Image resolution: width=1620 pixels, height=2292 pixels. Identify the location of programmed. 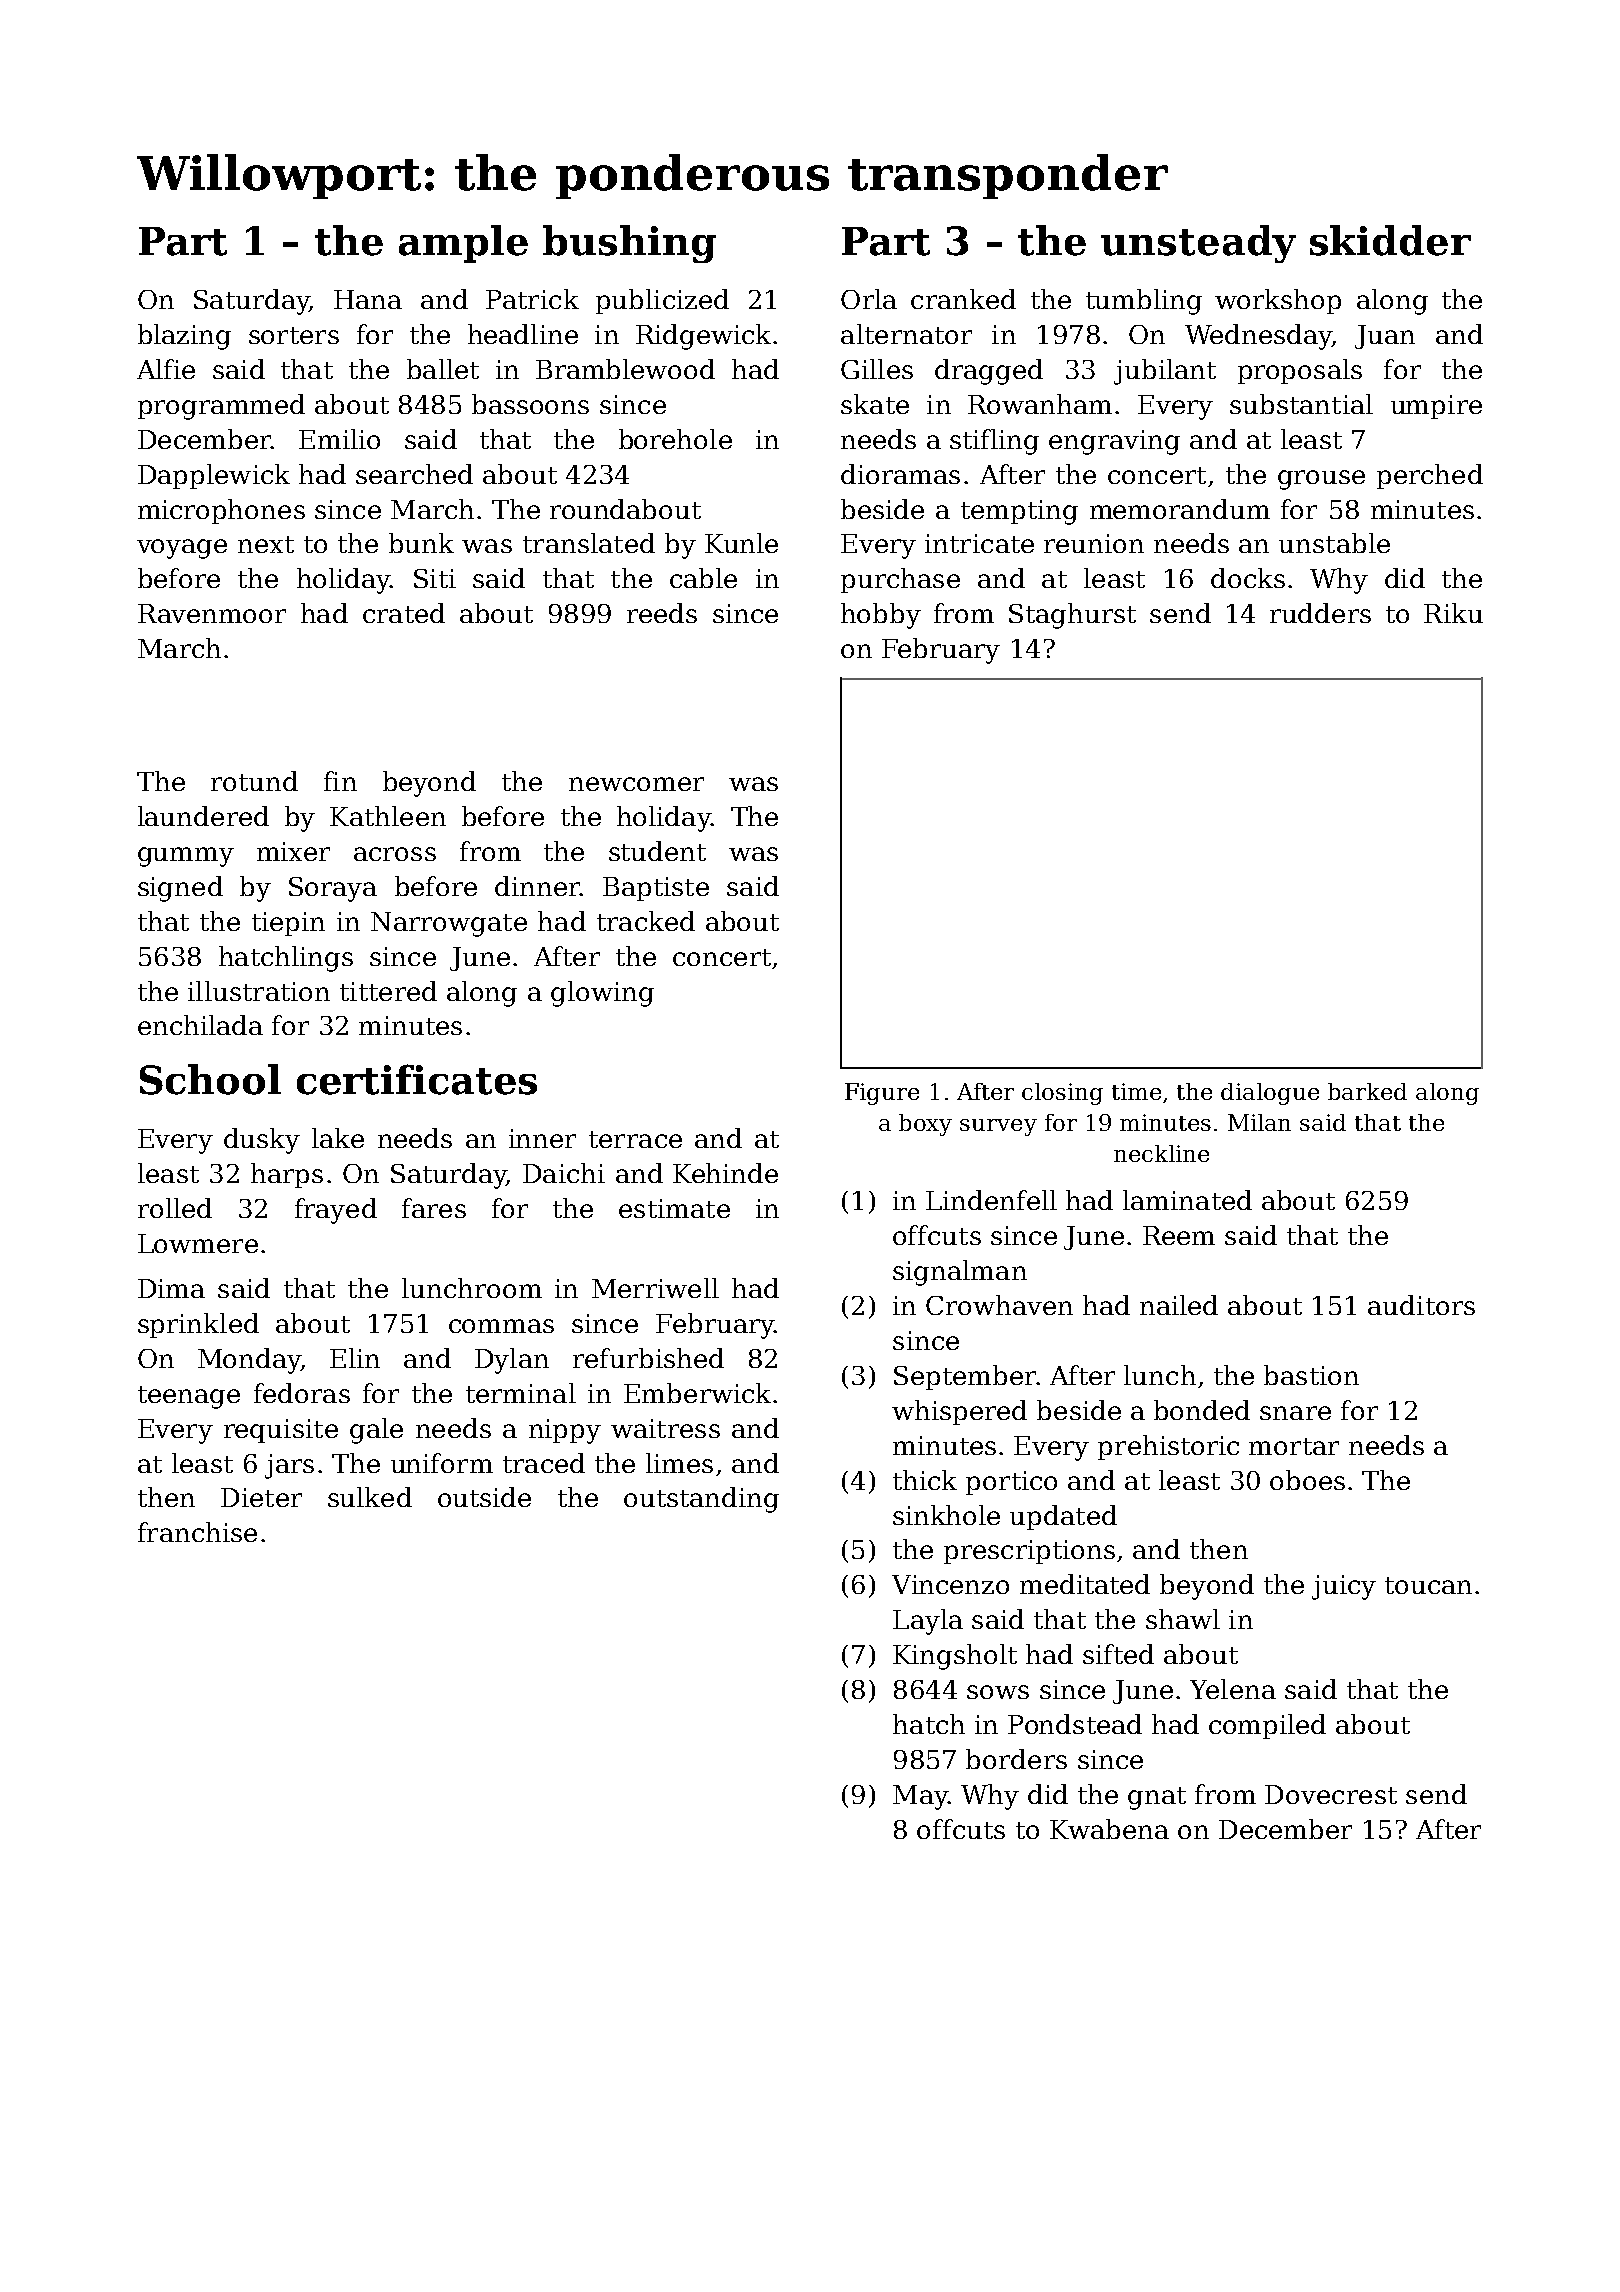
(221, 407).
